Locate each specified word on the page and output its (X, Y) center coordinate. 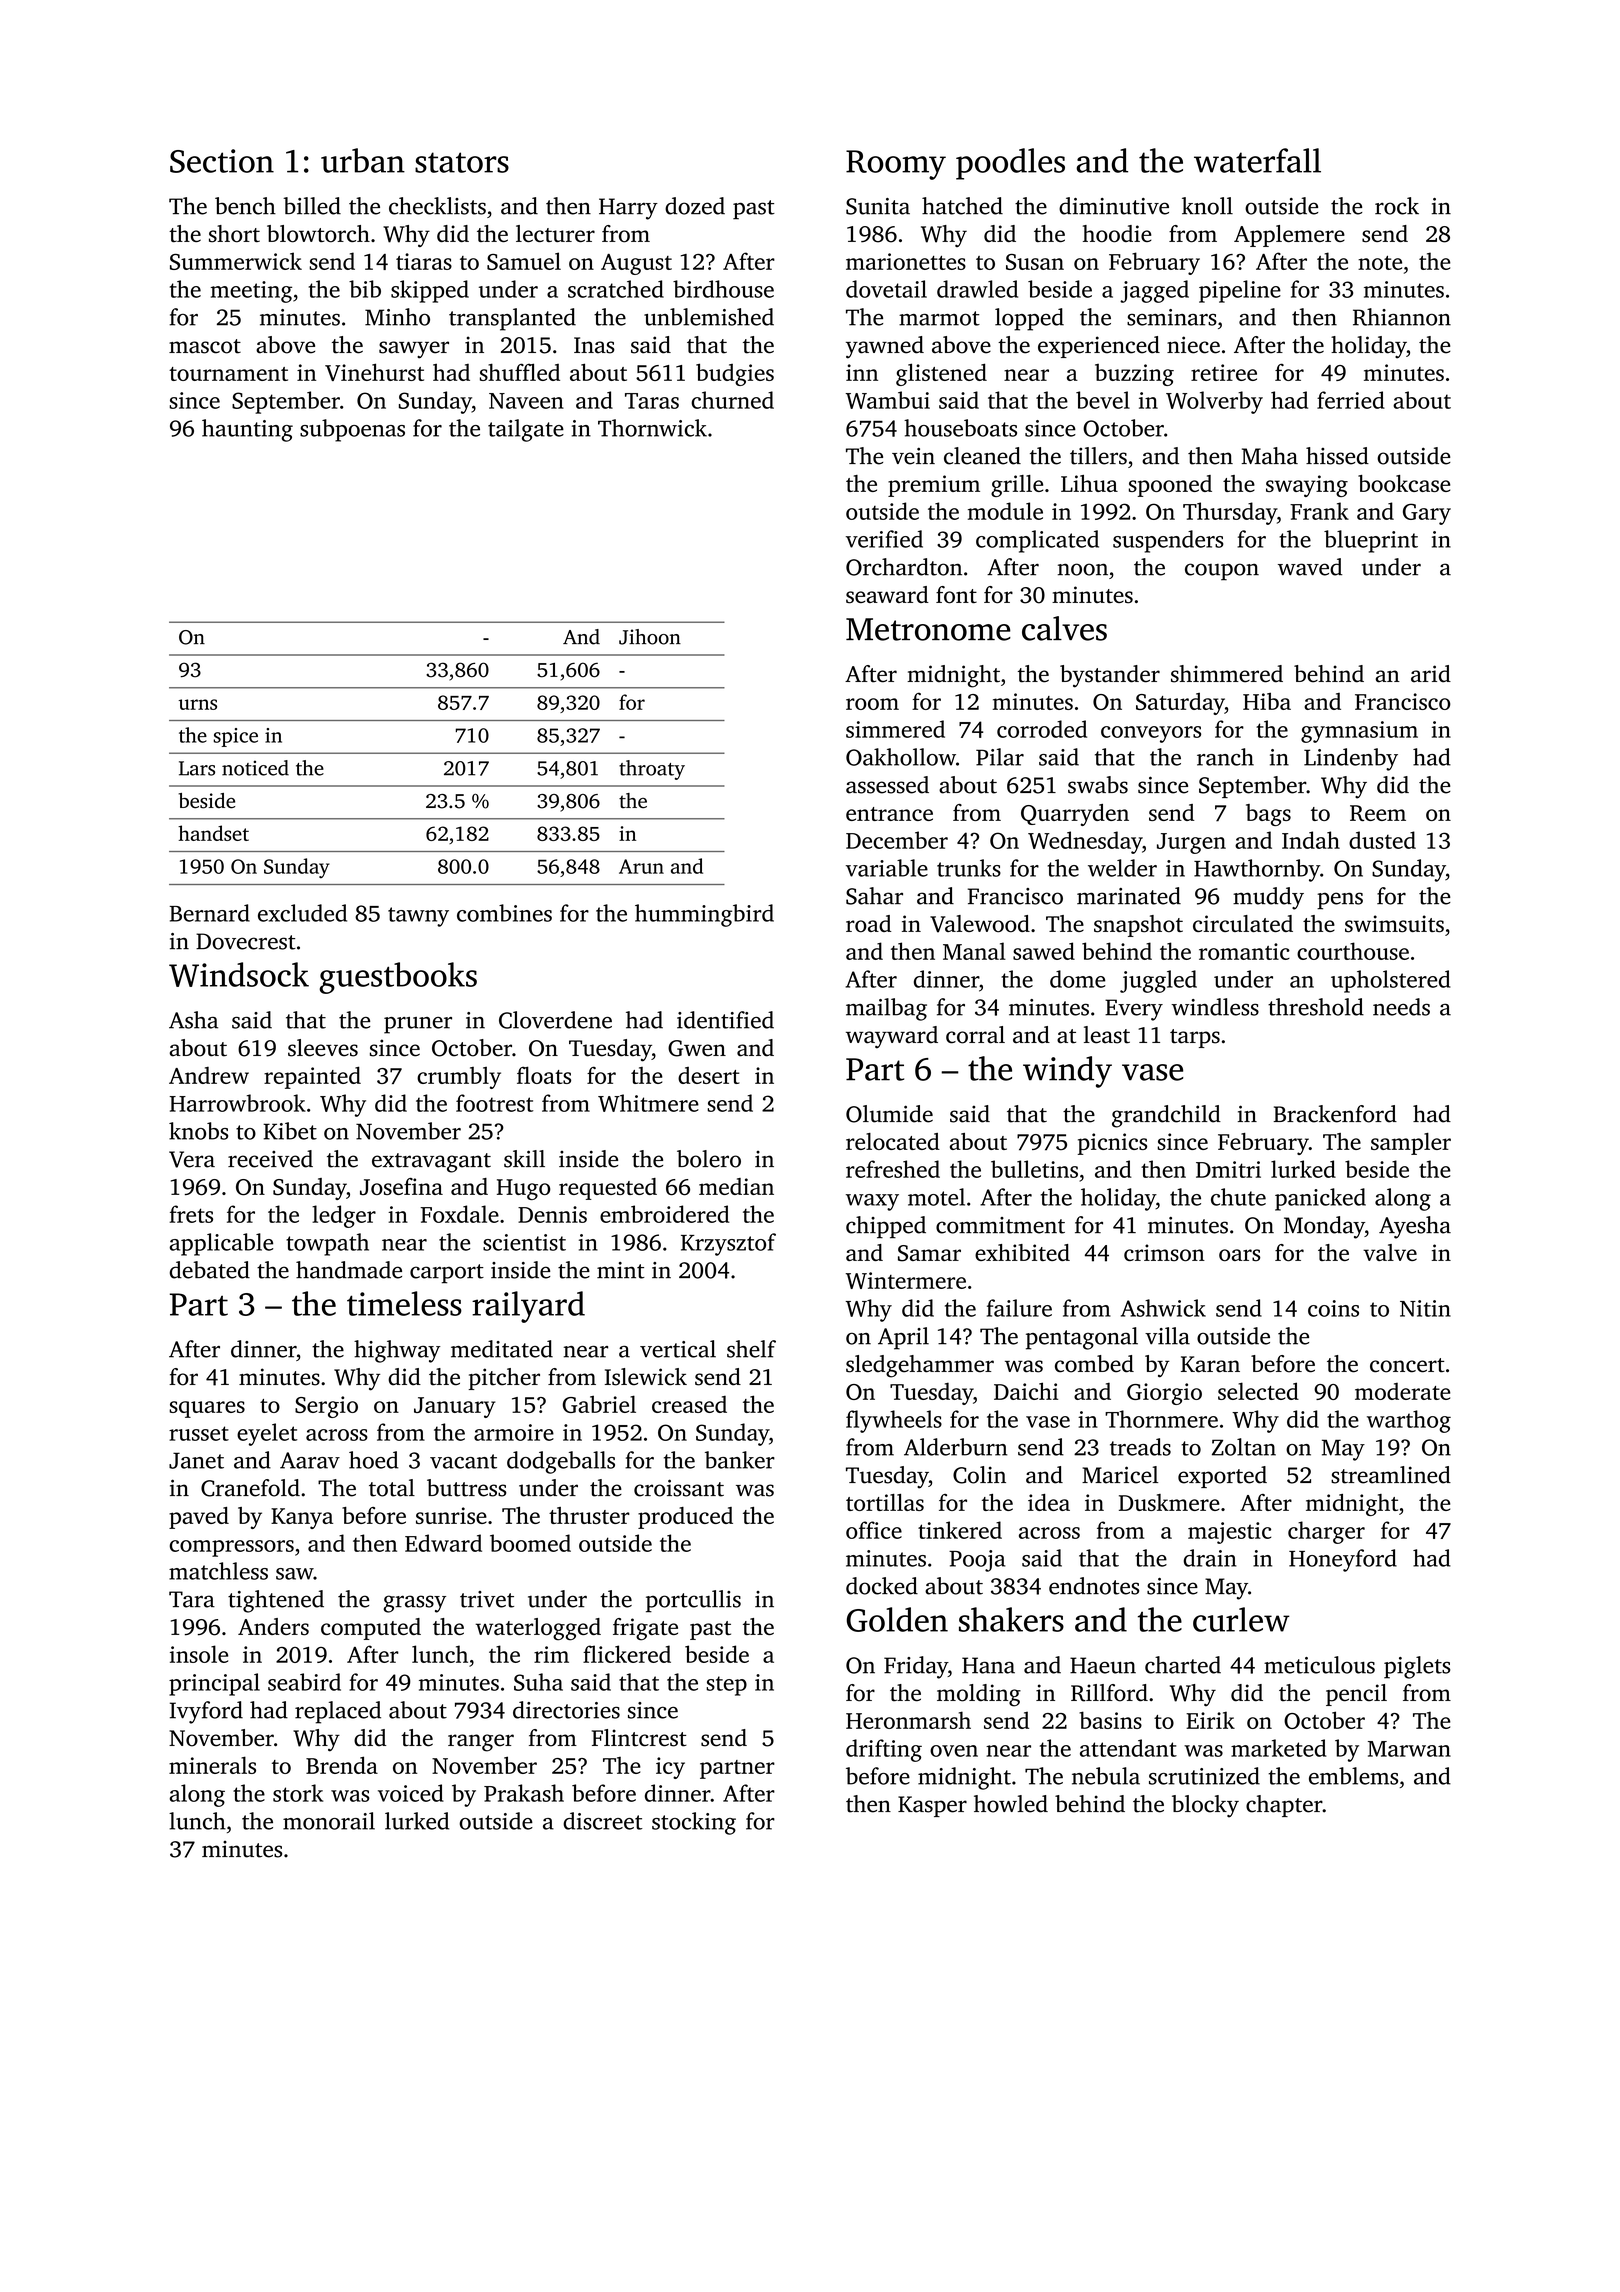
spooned (1170, 486)
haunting (247, 430)
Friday (916, 1667)
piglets (1417, 1667)
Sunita (878, 206)
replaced (338, 1712)
